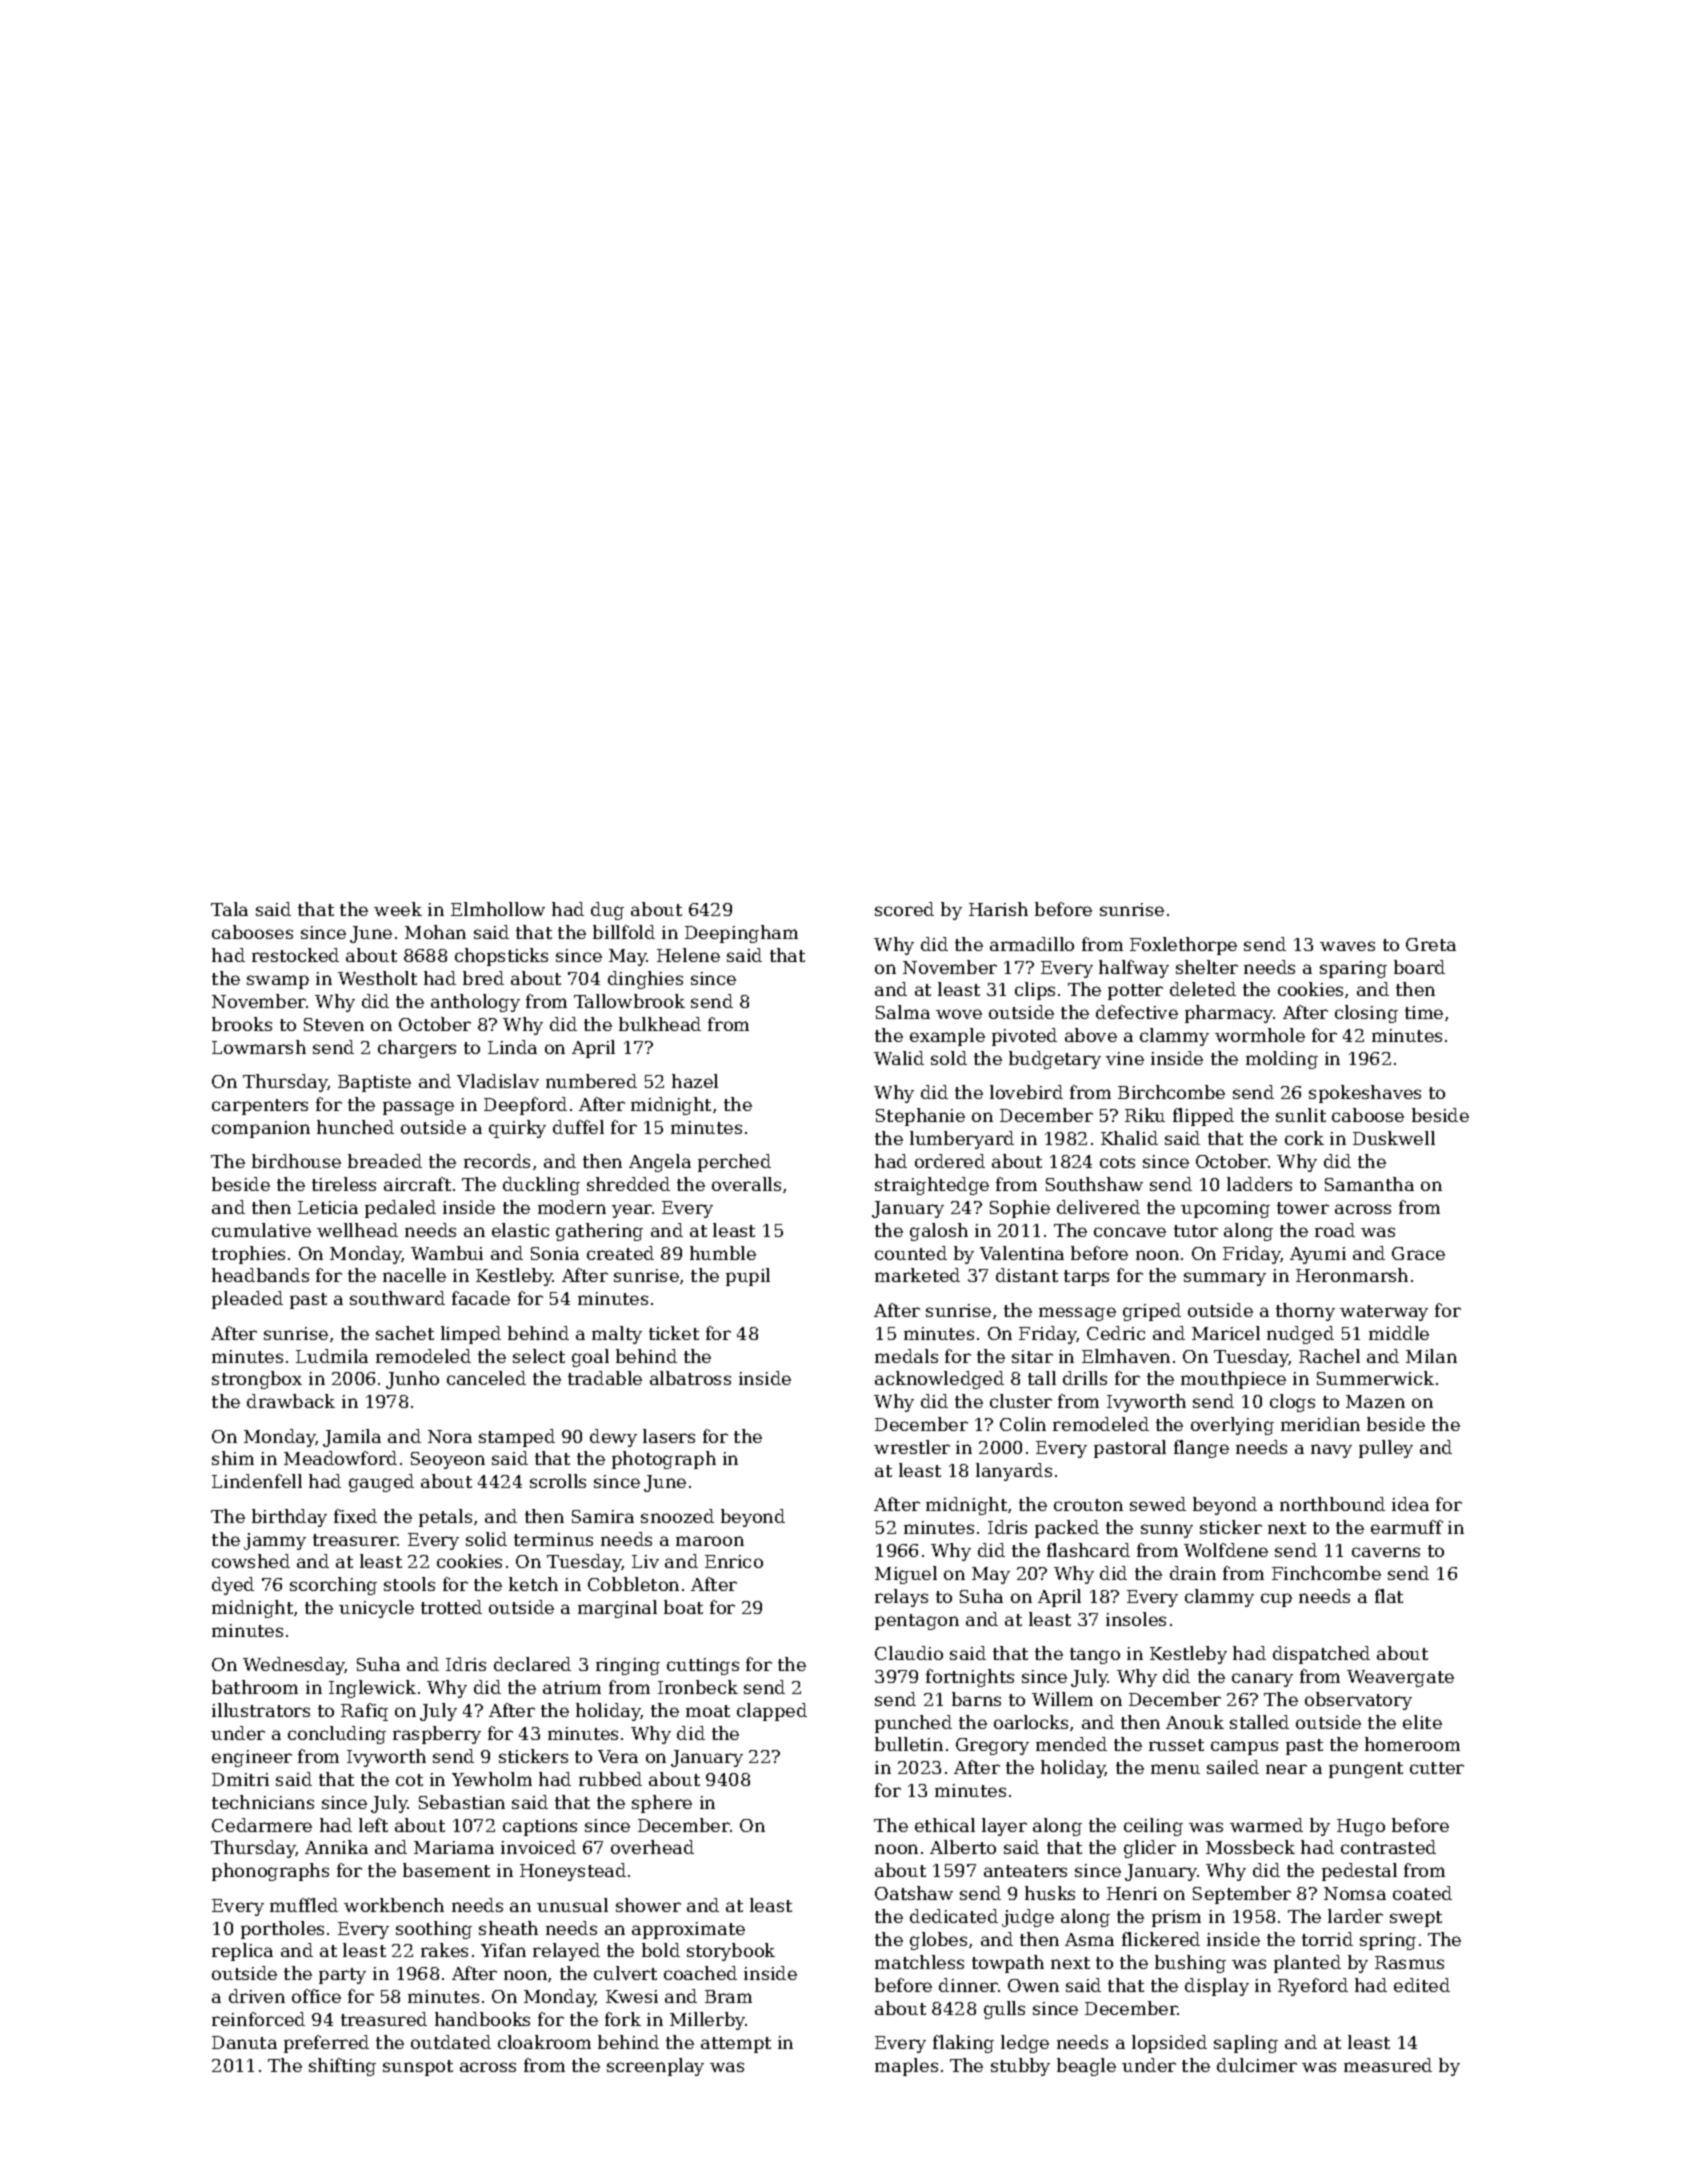  Describe the element at coordinates (418, 2068) in the document. I see `sunspot` at that location.
